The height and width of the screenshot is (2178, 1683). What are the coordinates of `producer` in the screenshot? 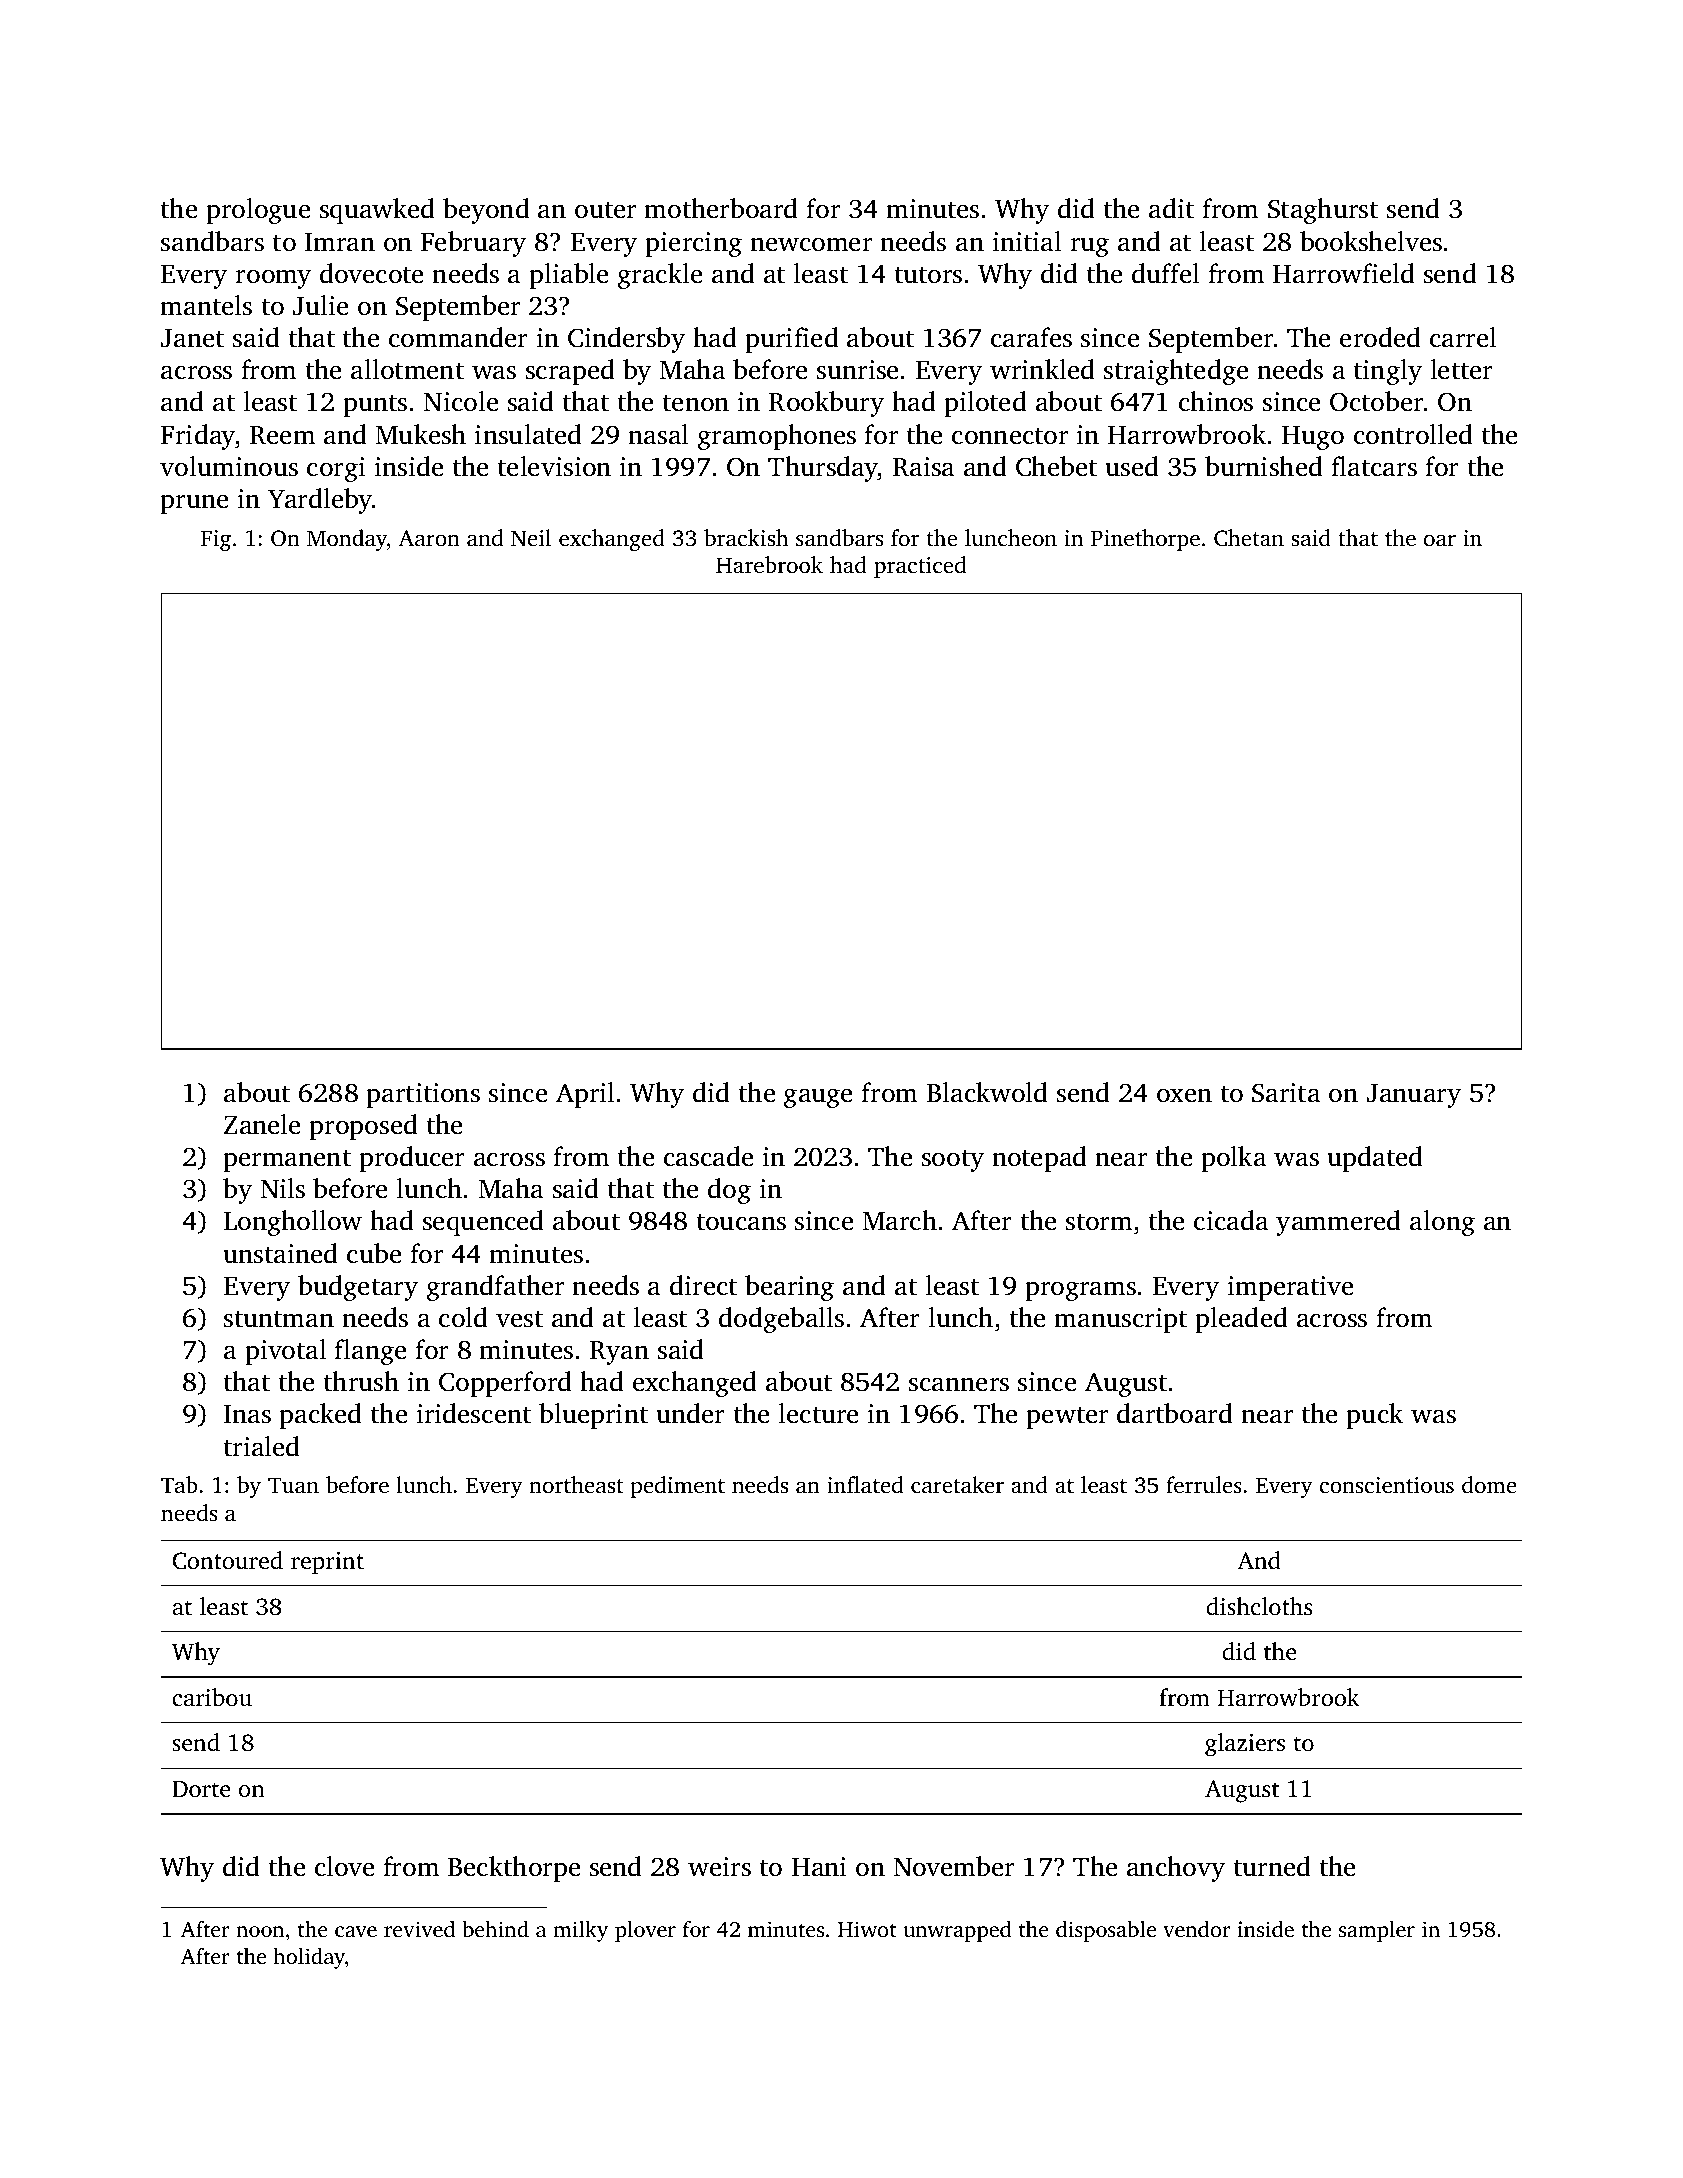 It's located at (411, 1159).
